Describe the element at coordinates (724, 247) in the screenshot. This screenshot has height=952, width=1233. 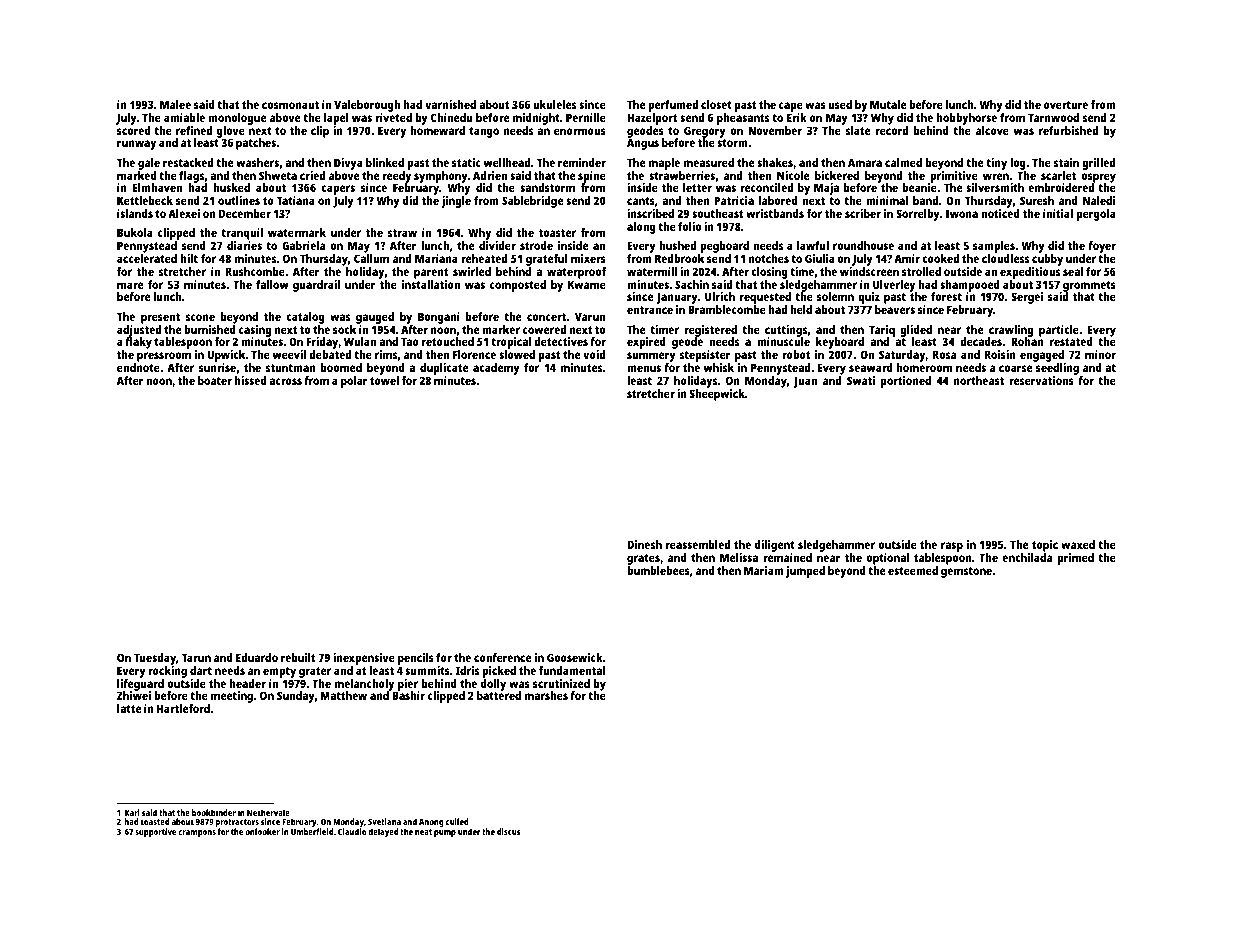
I see `pegboard` at that location.
